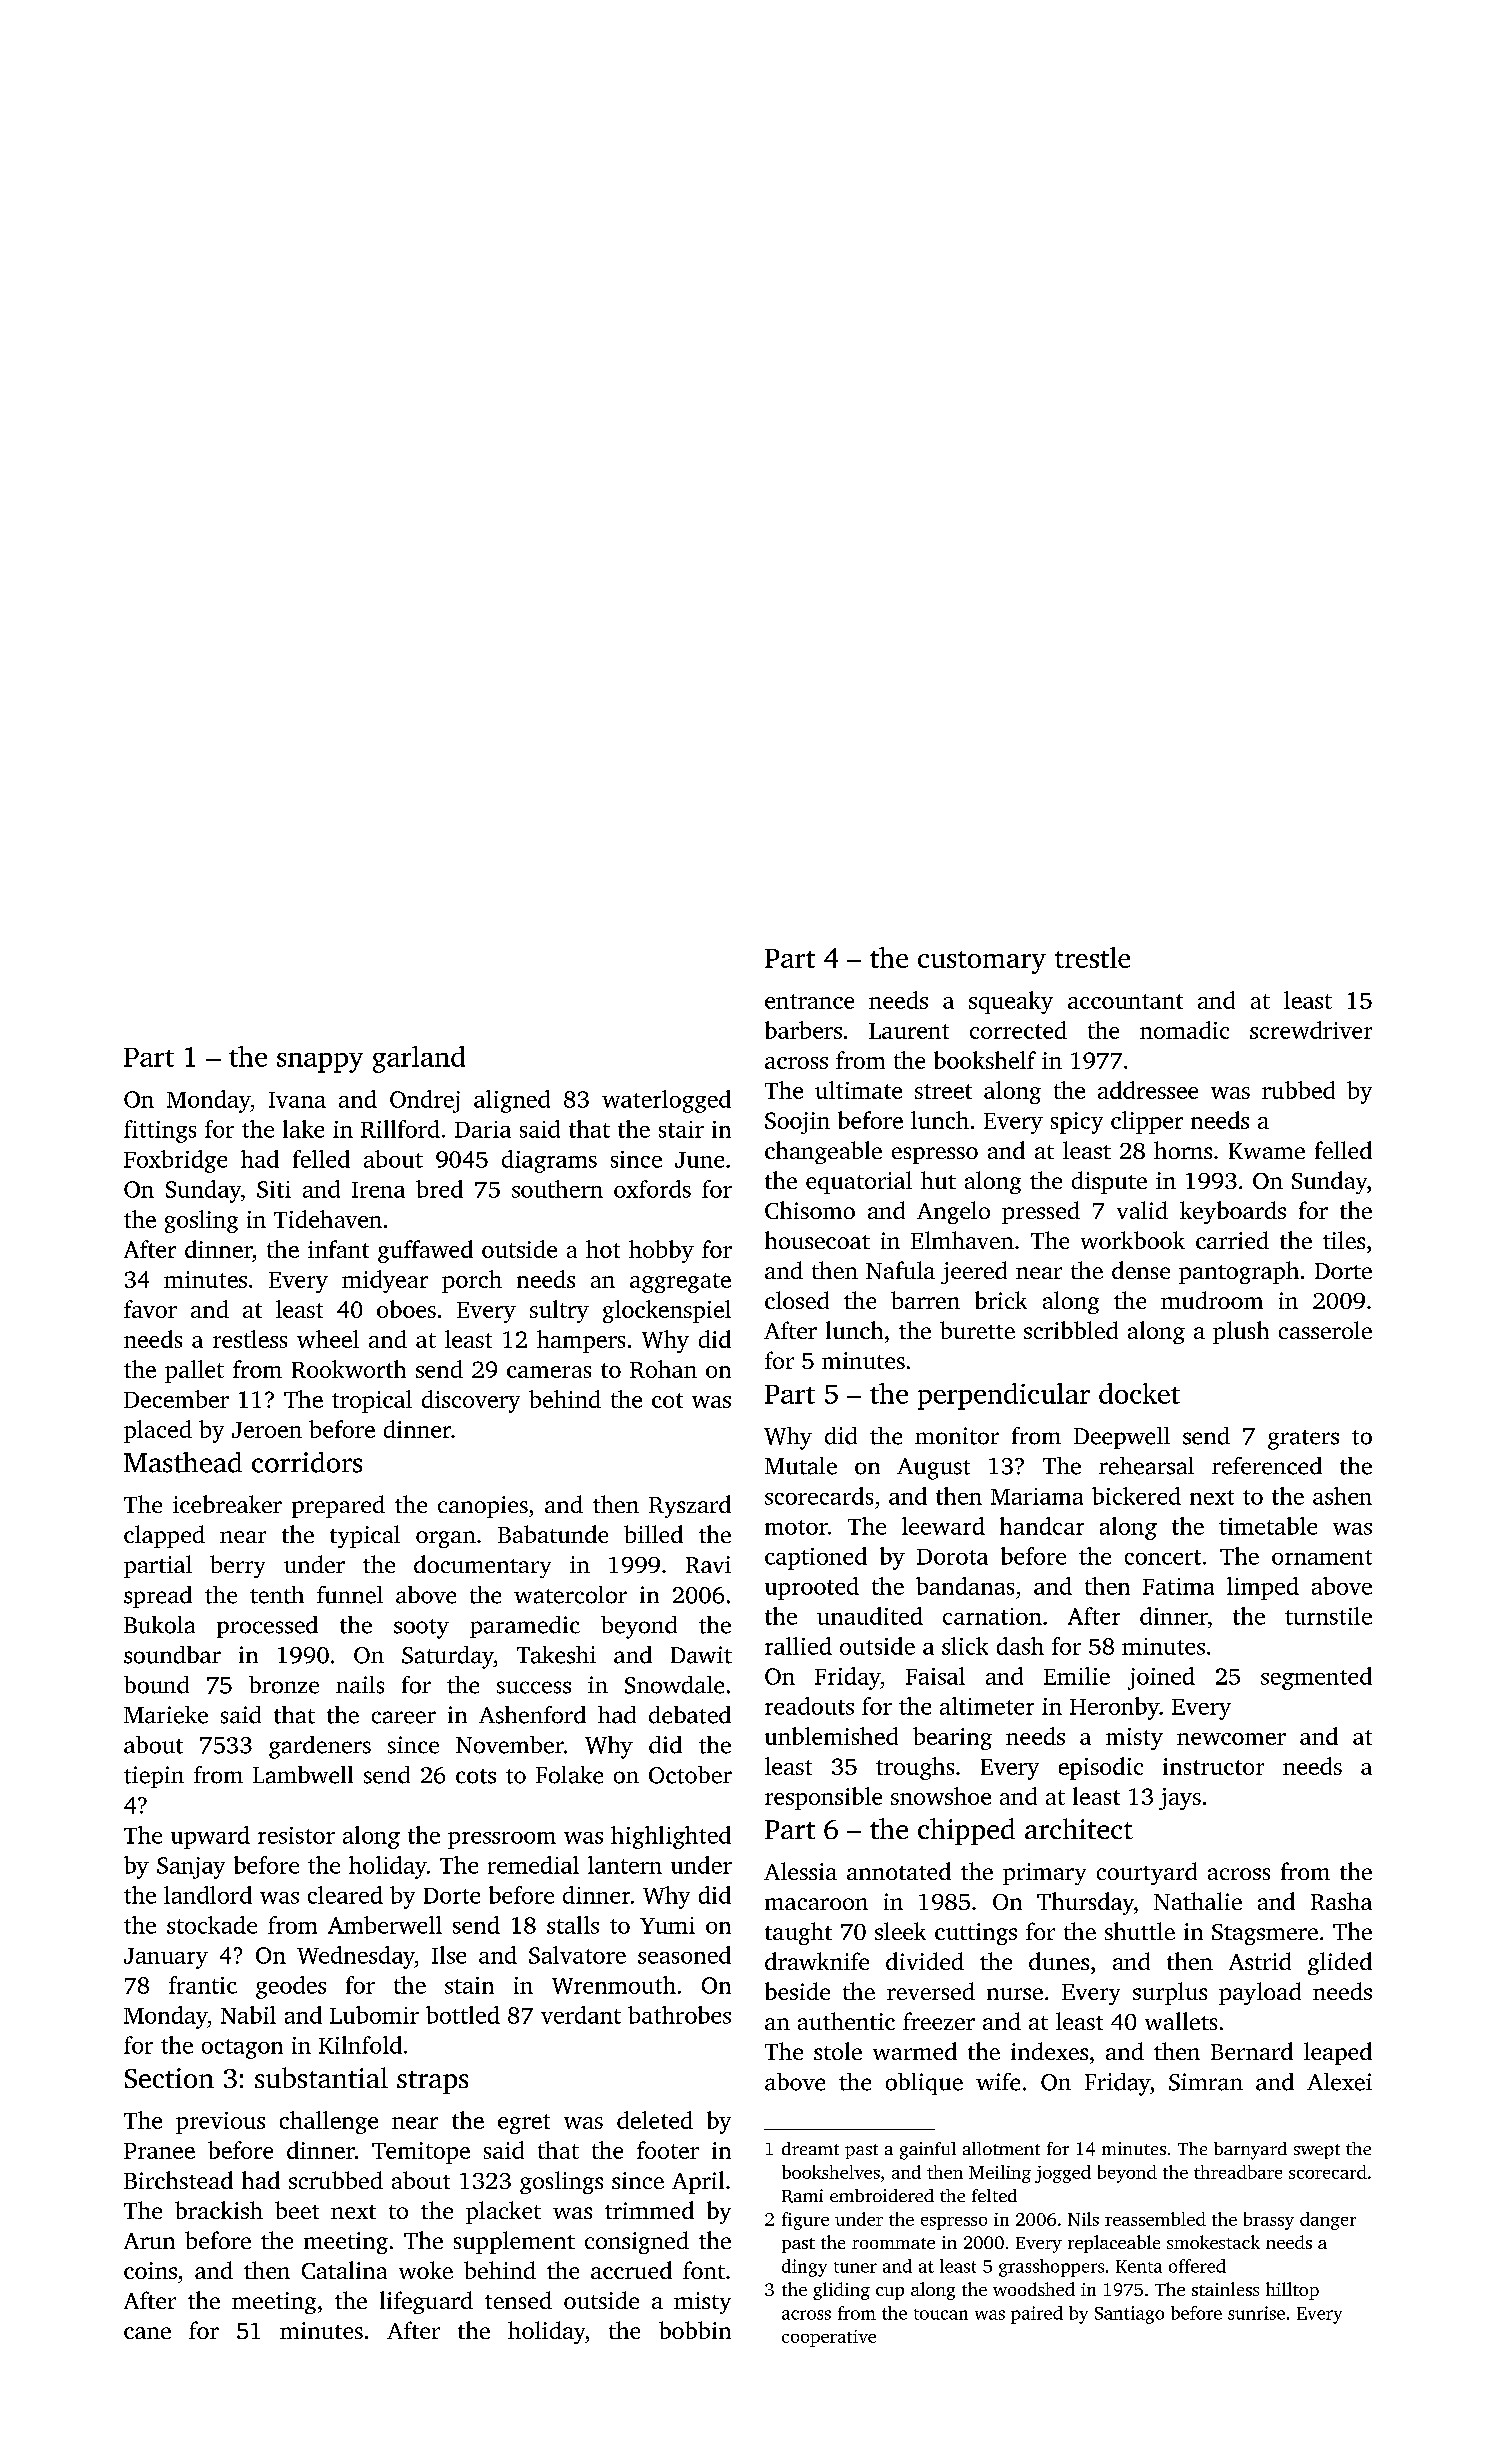 The height and width of the image is (2464, 1496). I want to click on Lubomir, so click(374, 2015).
